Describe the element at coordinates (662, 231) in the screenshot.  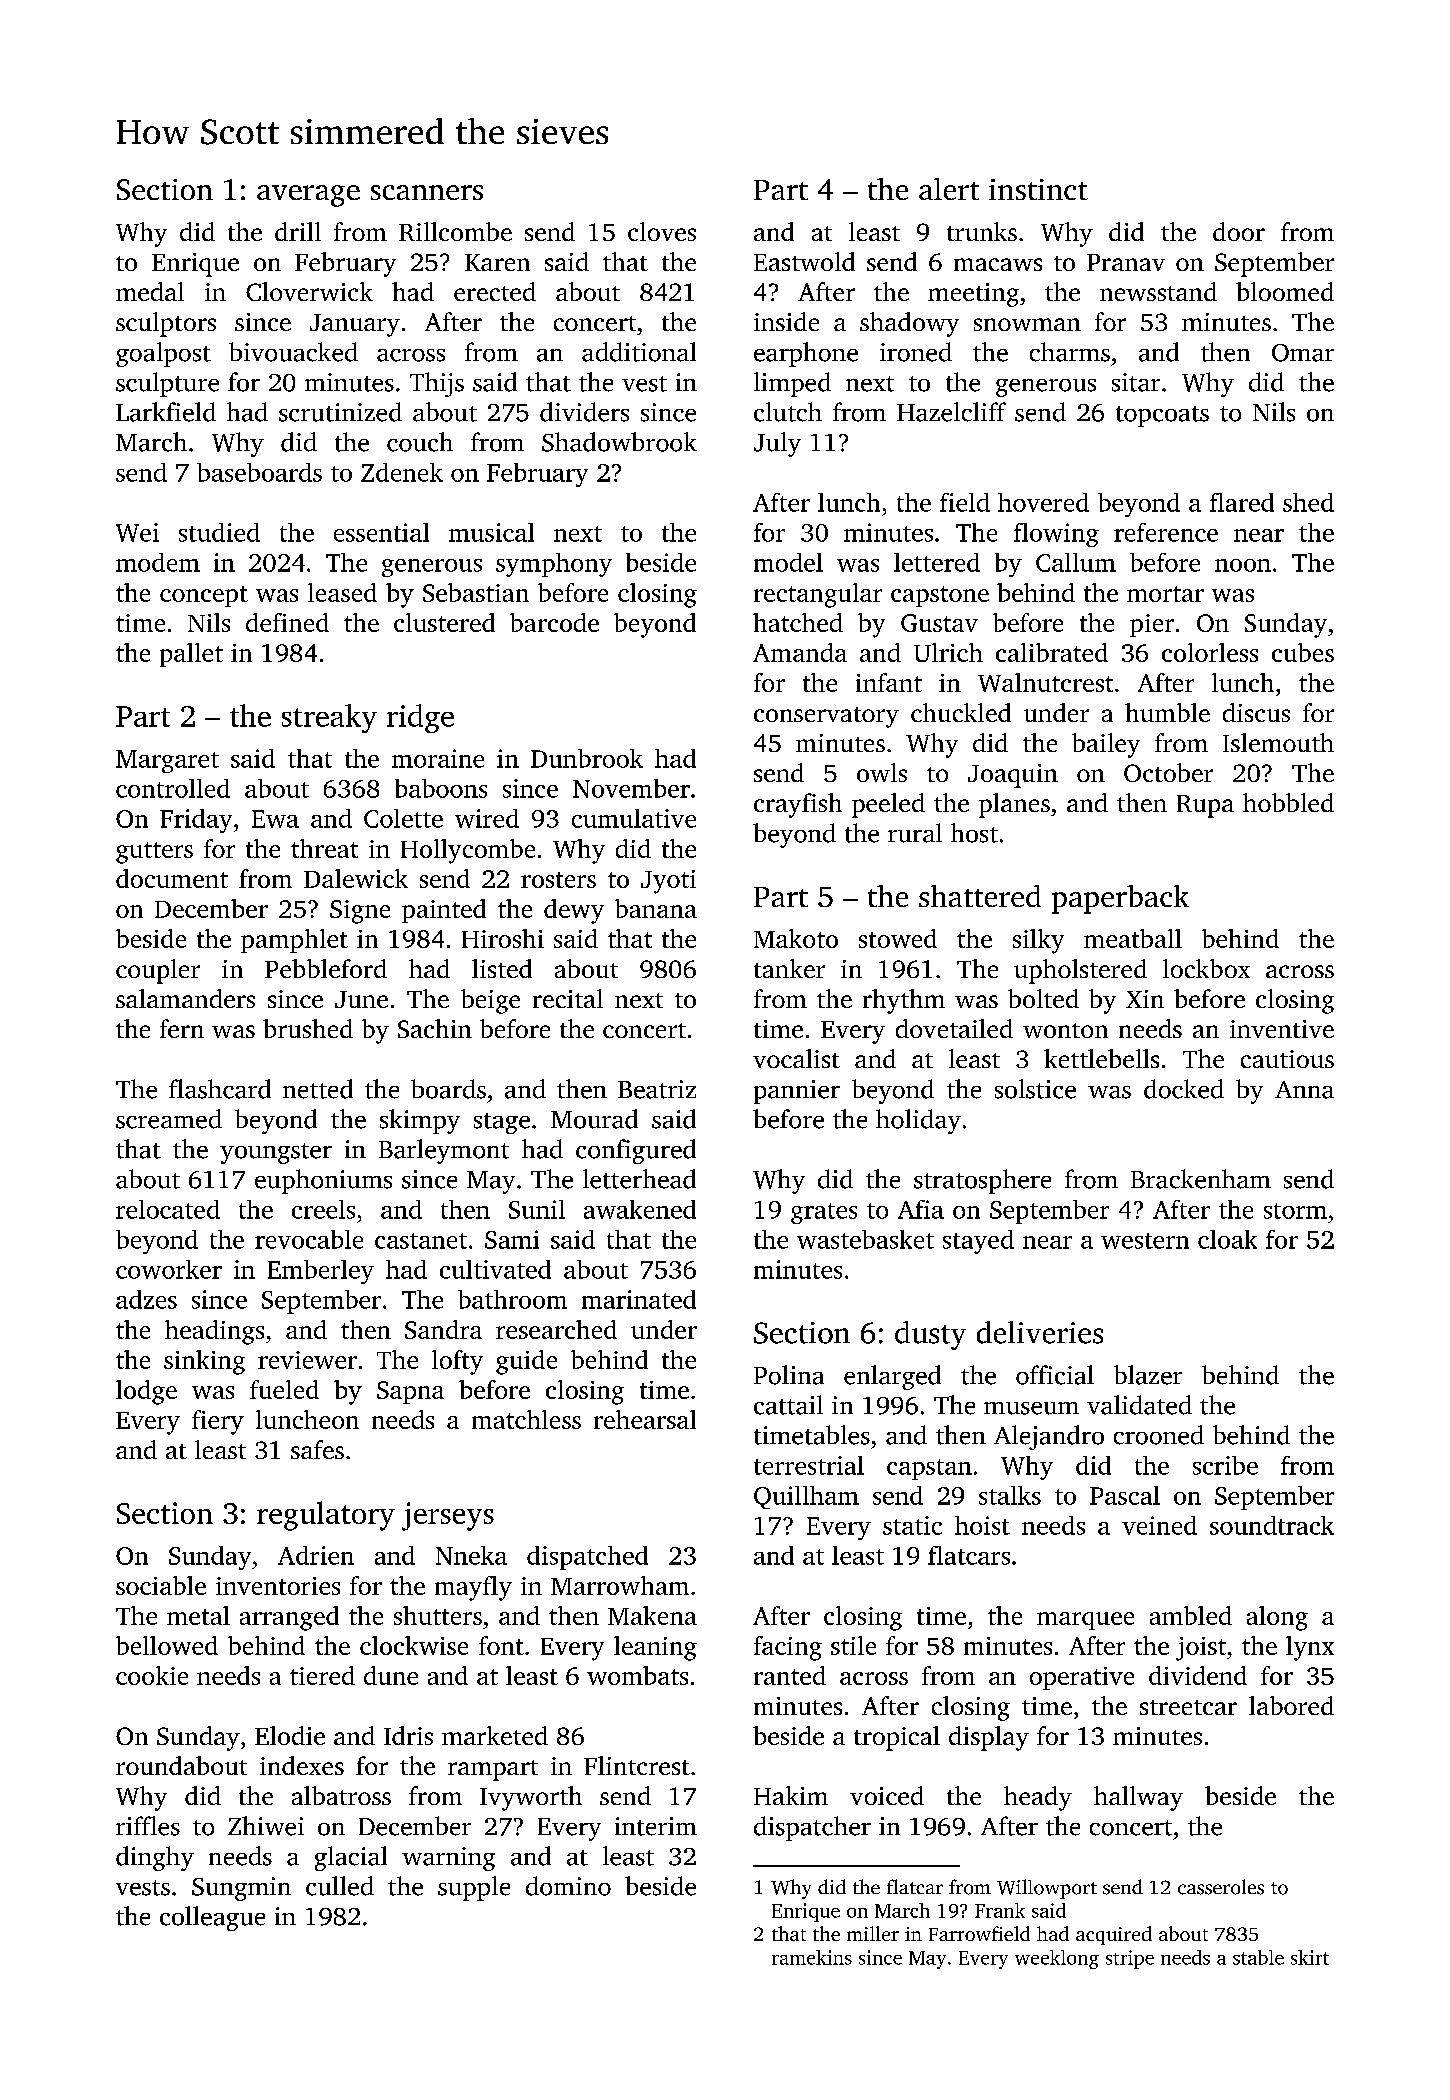
I see `cloves` at that location.
